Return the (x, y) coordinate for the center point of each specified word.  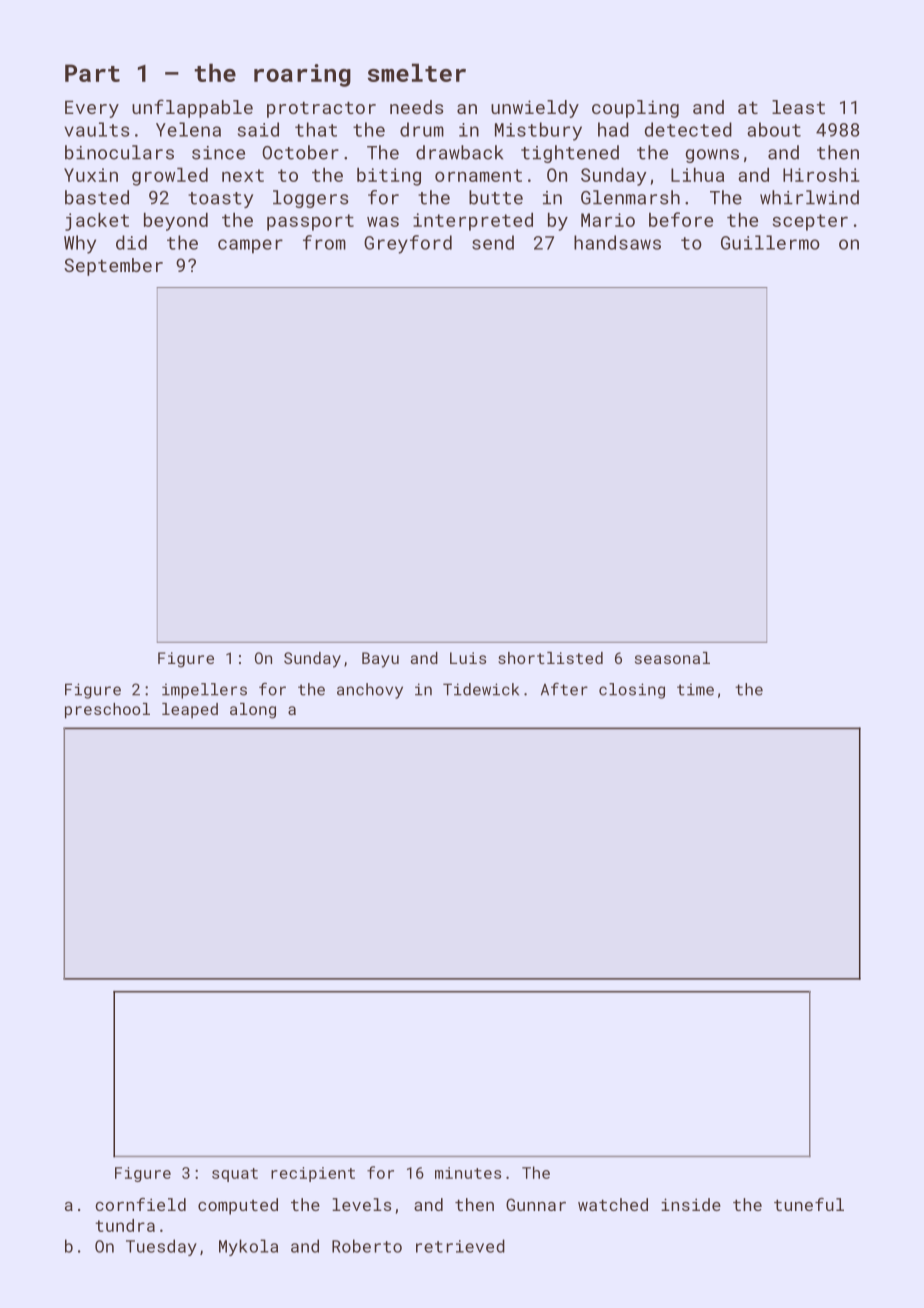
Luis (468, 658)
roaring (302, 75)
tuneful (809, 1204)
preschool (107, 711)
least (798, 107)
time (695, 689)
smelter (417, 72)
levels (361, 1204)
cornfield (140, 1204)
